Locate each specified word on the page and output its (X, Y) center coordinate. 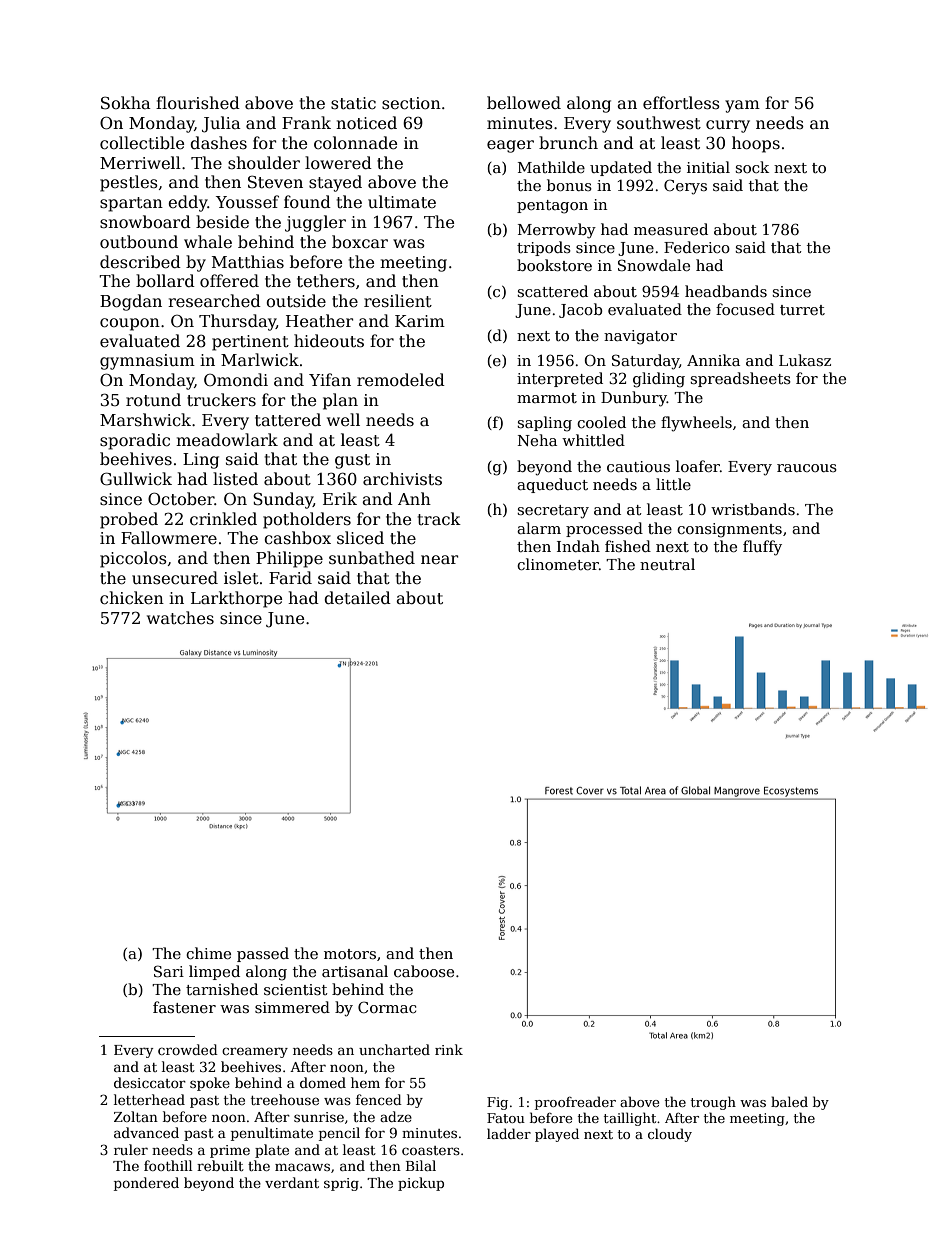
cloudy (670, 1135)
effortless (681, 103)
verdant (292, 1182)
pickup (421, 1184)
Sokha (126, 103)
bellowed (524, 102)
